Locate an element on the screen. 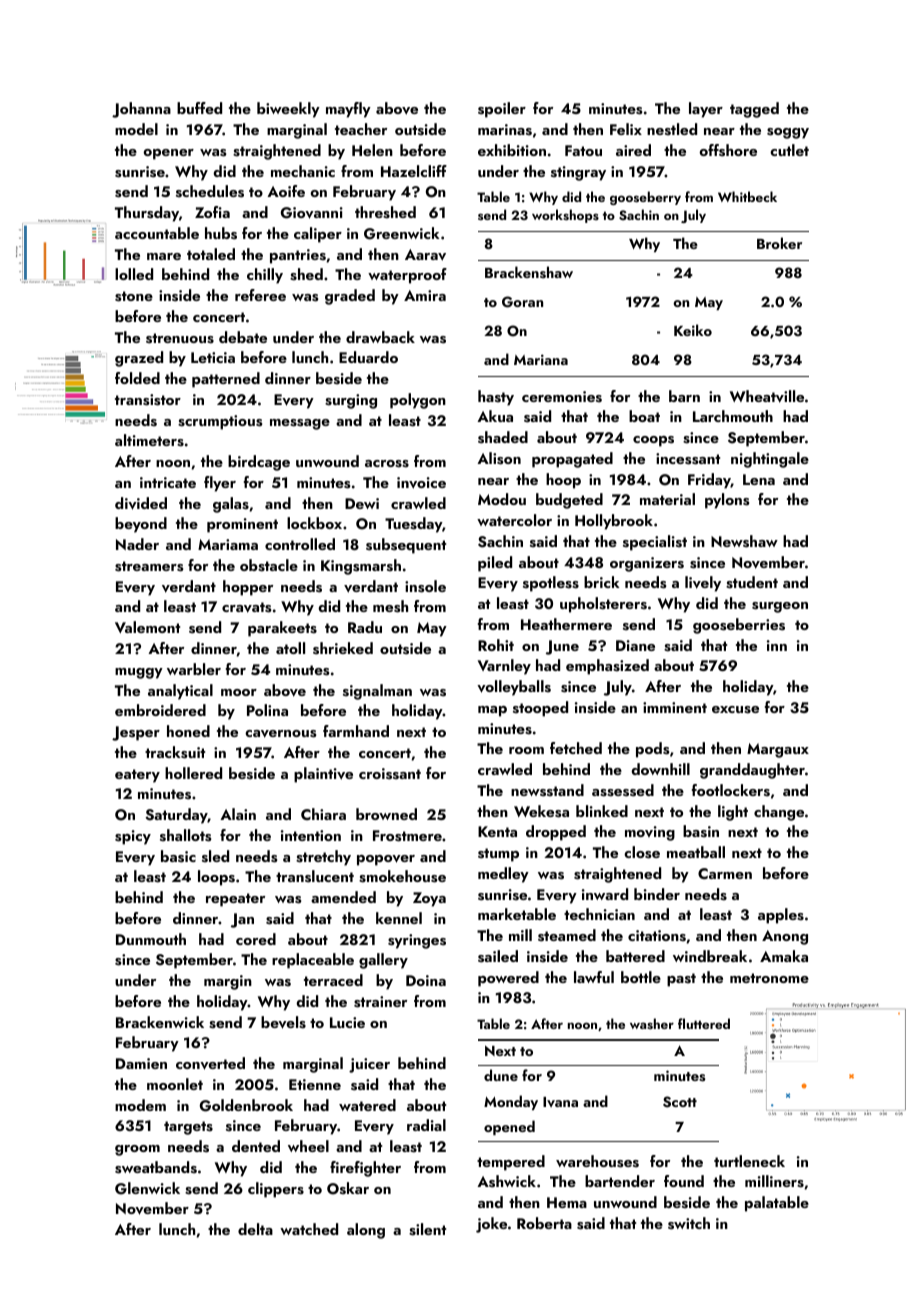  buffed is located at coordinates (199, 108).
